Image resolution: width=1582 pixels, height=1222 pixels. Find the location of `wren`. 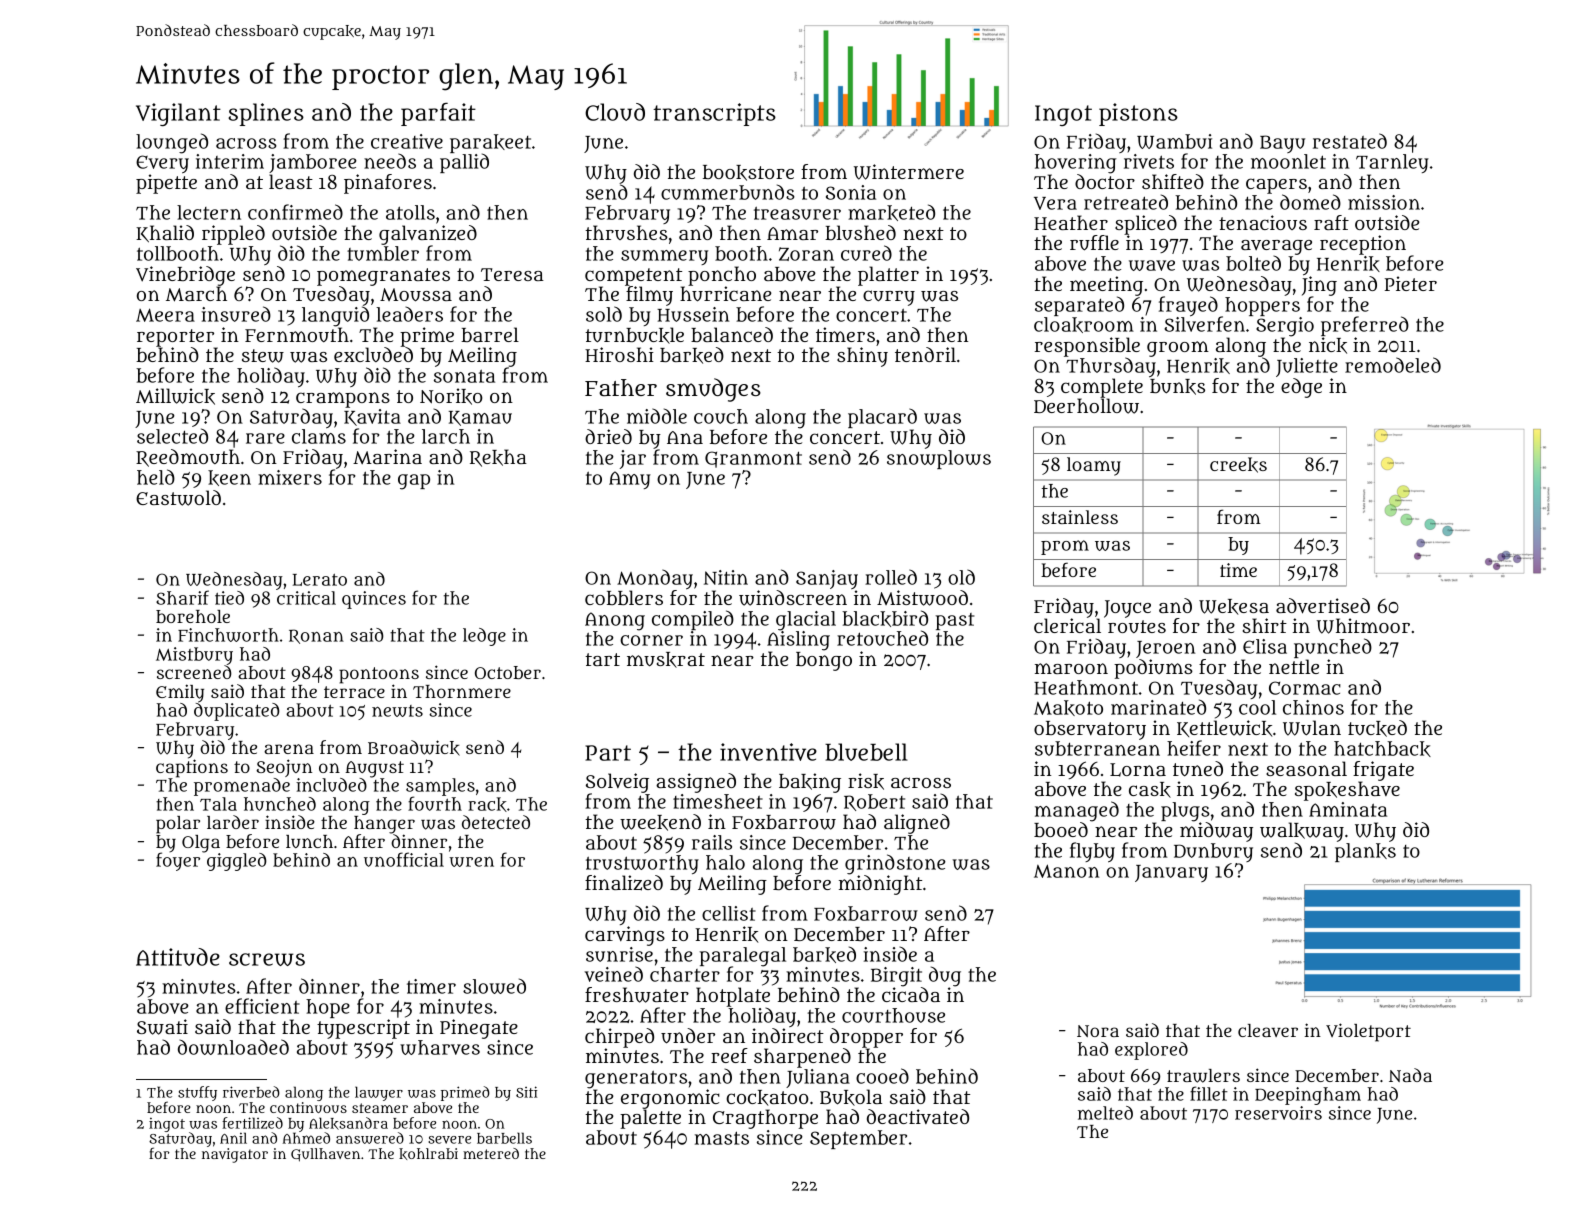

wren is located at coordinates (471, 861).
